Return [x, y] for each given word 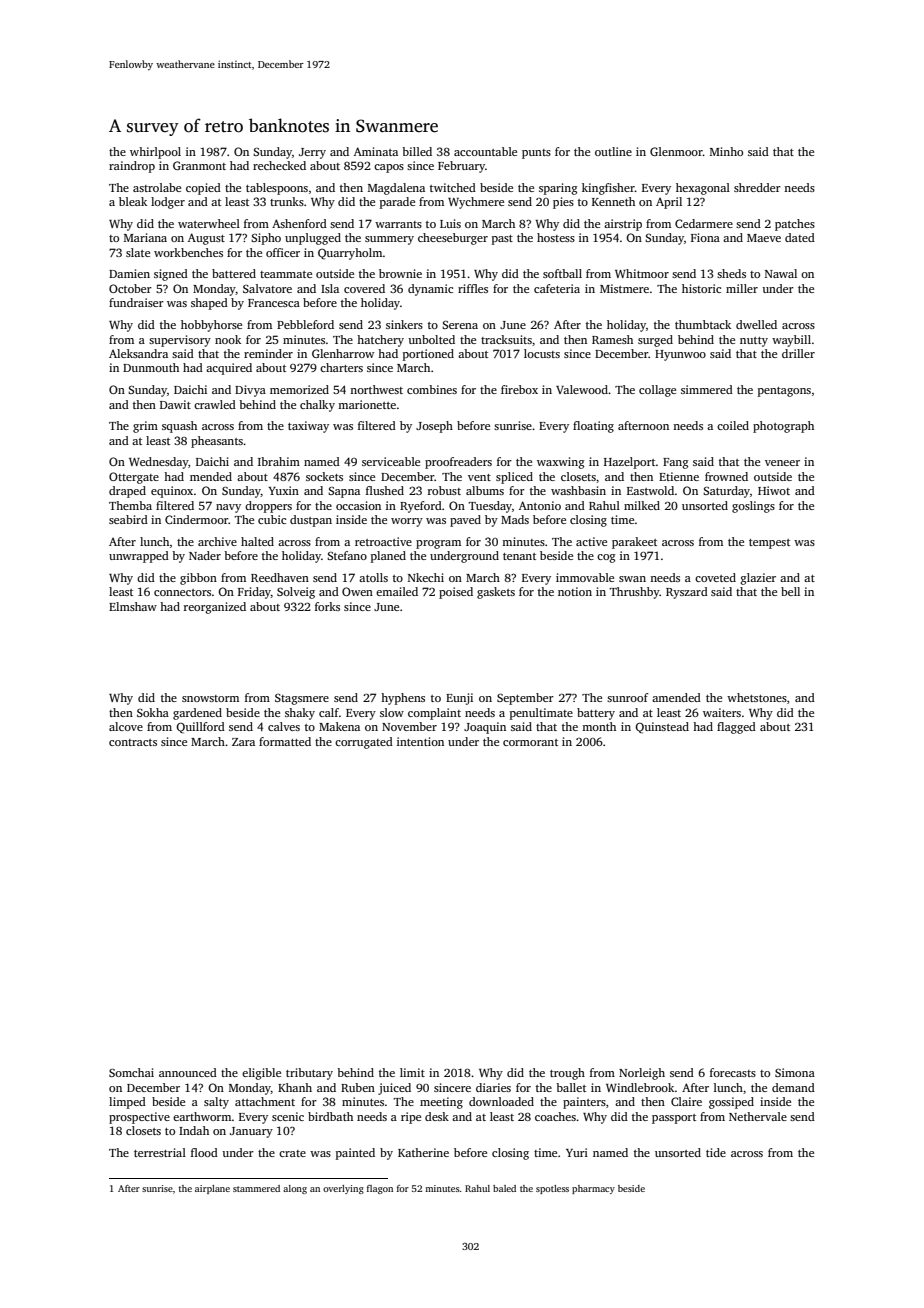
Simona [795, 1072]
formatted [285, 741]
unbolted [431, 339]
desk [437, 1116]
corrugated [364, 743]
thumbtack [703, 324]
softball [562, 273]
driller [798, 353]
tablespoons [277, 189]
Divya [250, 391]
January [251, 1132]
